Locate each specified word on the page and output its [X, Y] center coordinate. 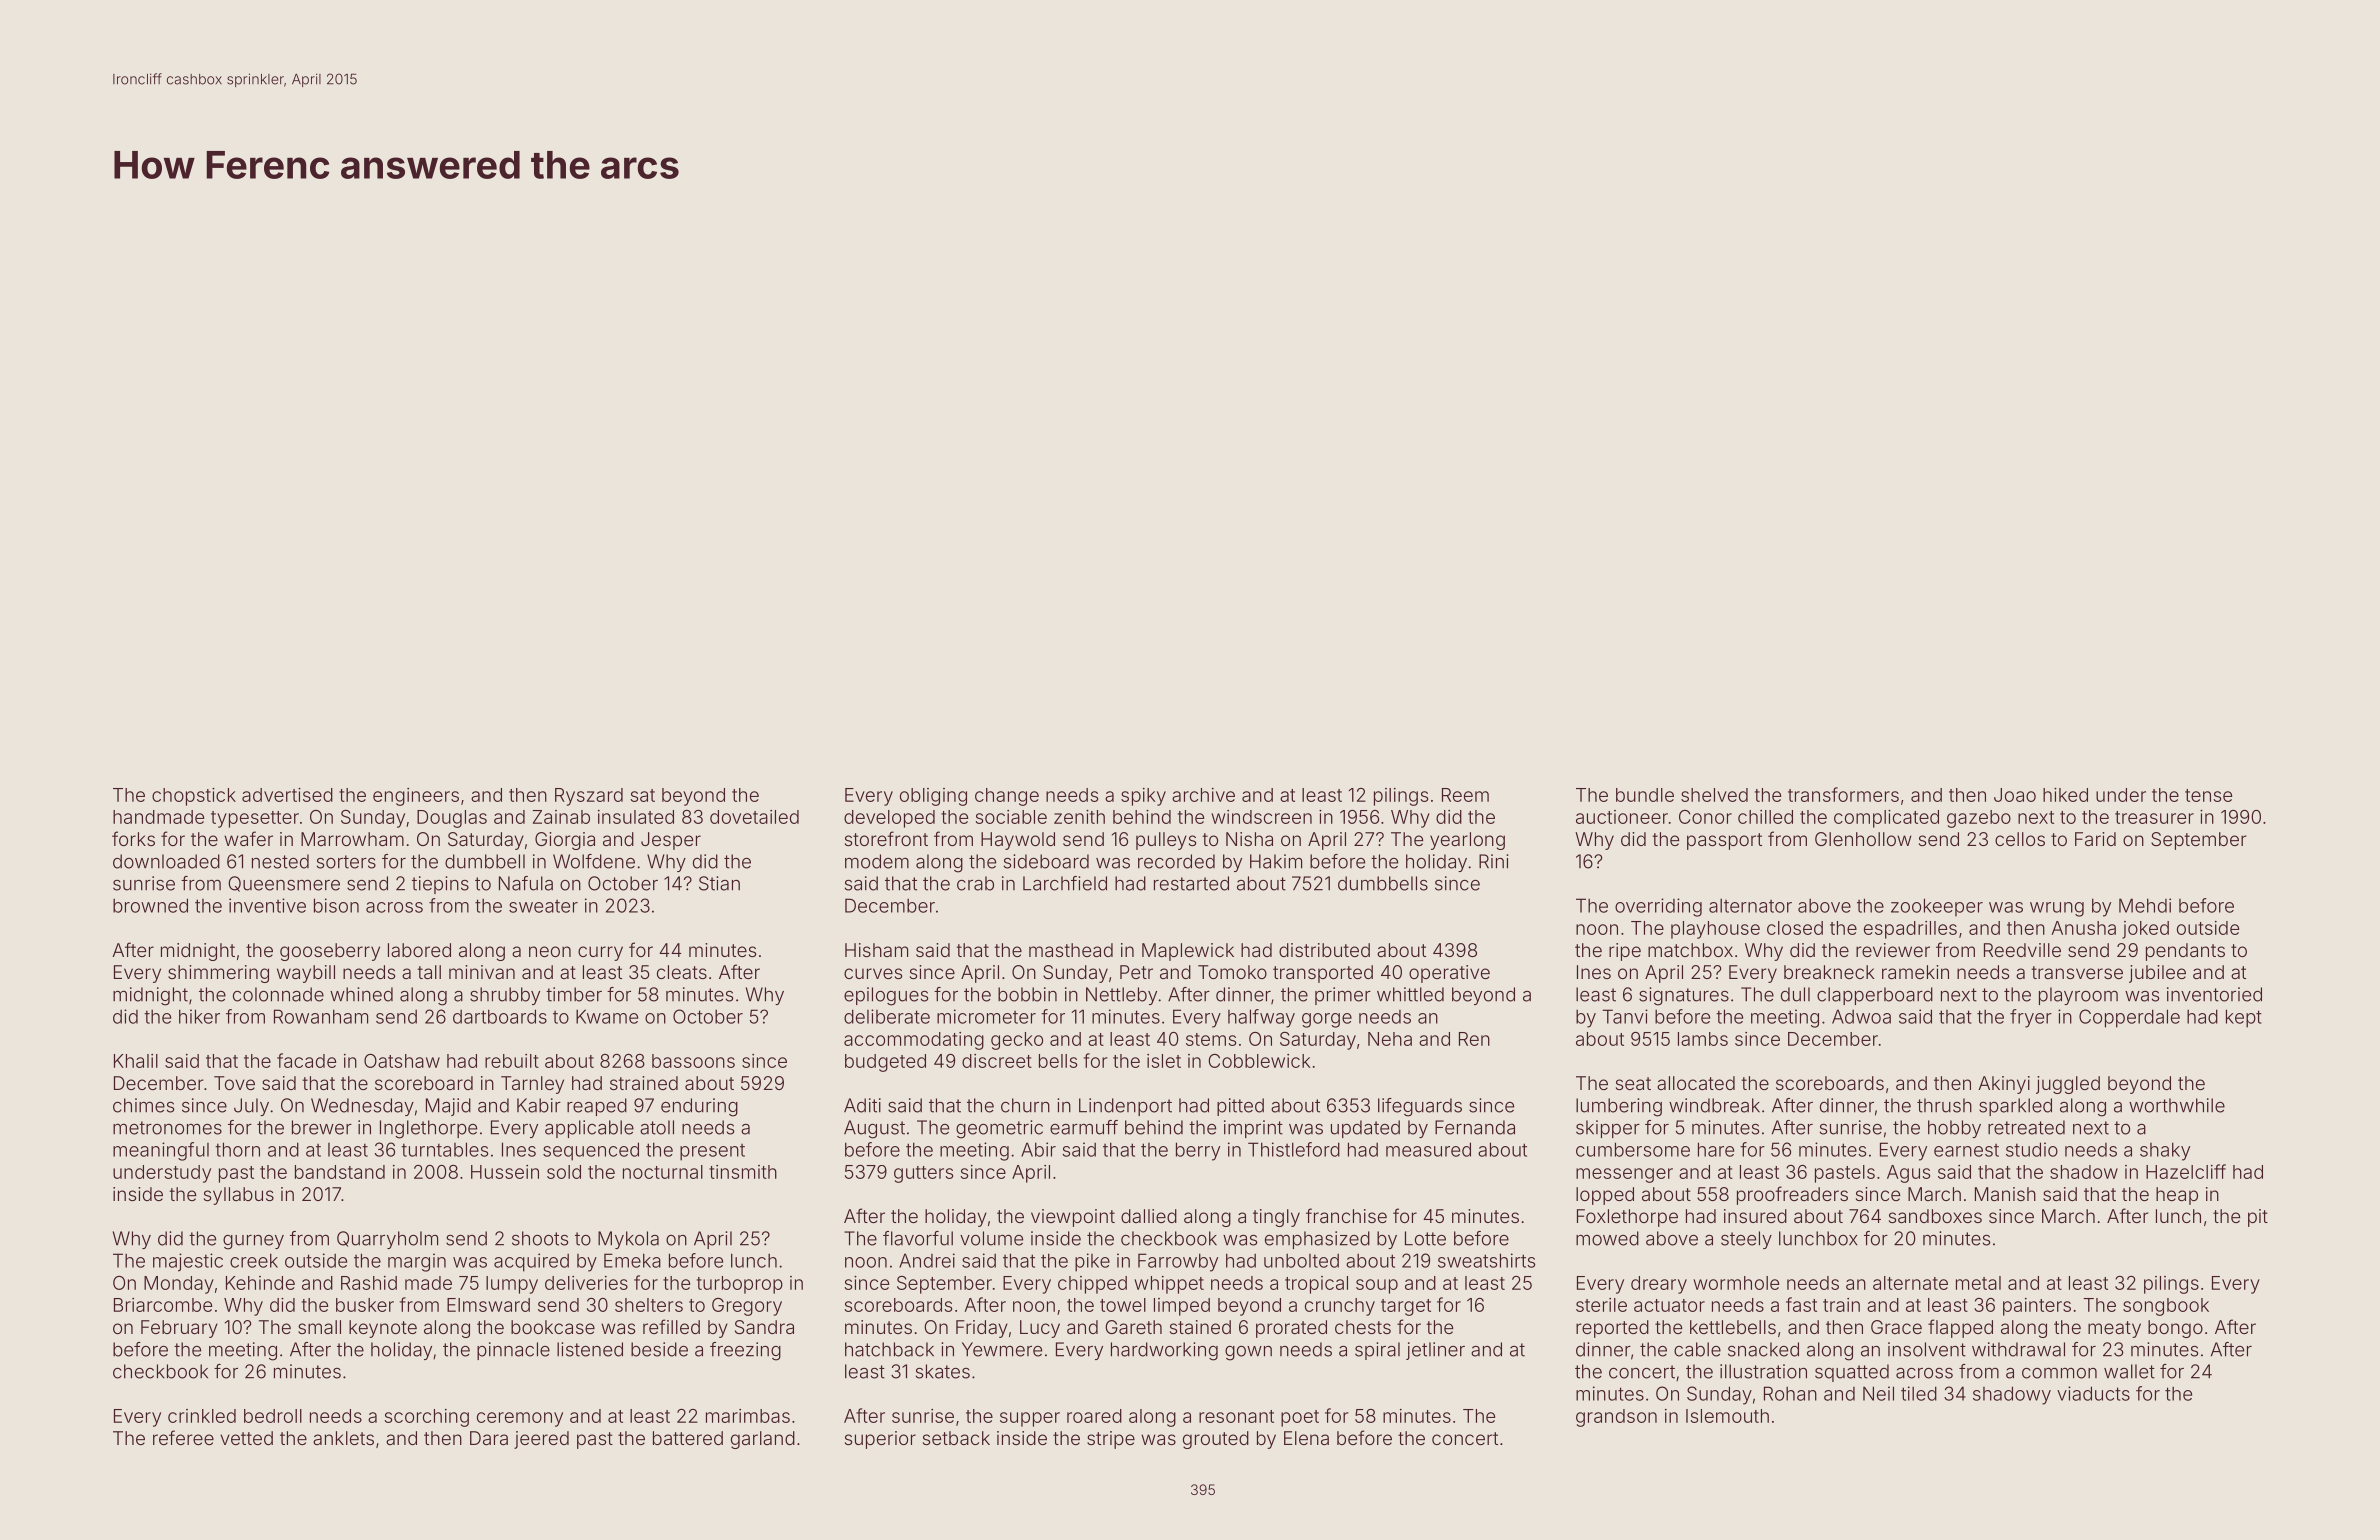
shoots [540, 1238]
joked [2145, 930]
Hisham [876, 950]
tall [429, 972]
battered [688, 1438]
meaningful [161, 1151]
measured [1428, 1149]
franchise [1346, 1215]
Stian [719, 883]
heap [2177, 1196]
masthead [1071, 950]
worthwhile [2177, 1105]
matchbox [1690, 950]
